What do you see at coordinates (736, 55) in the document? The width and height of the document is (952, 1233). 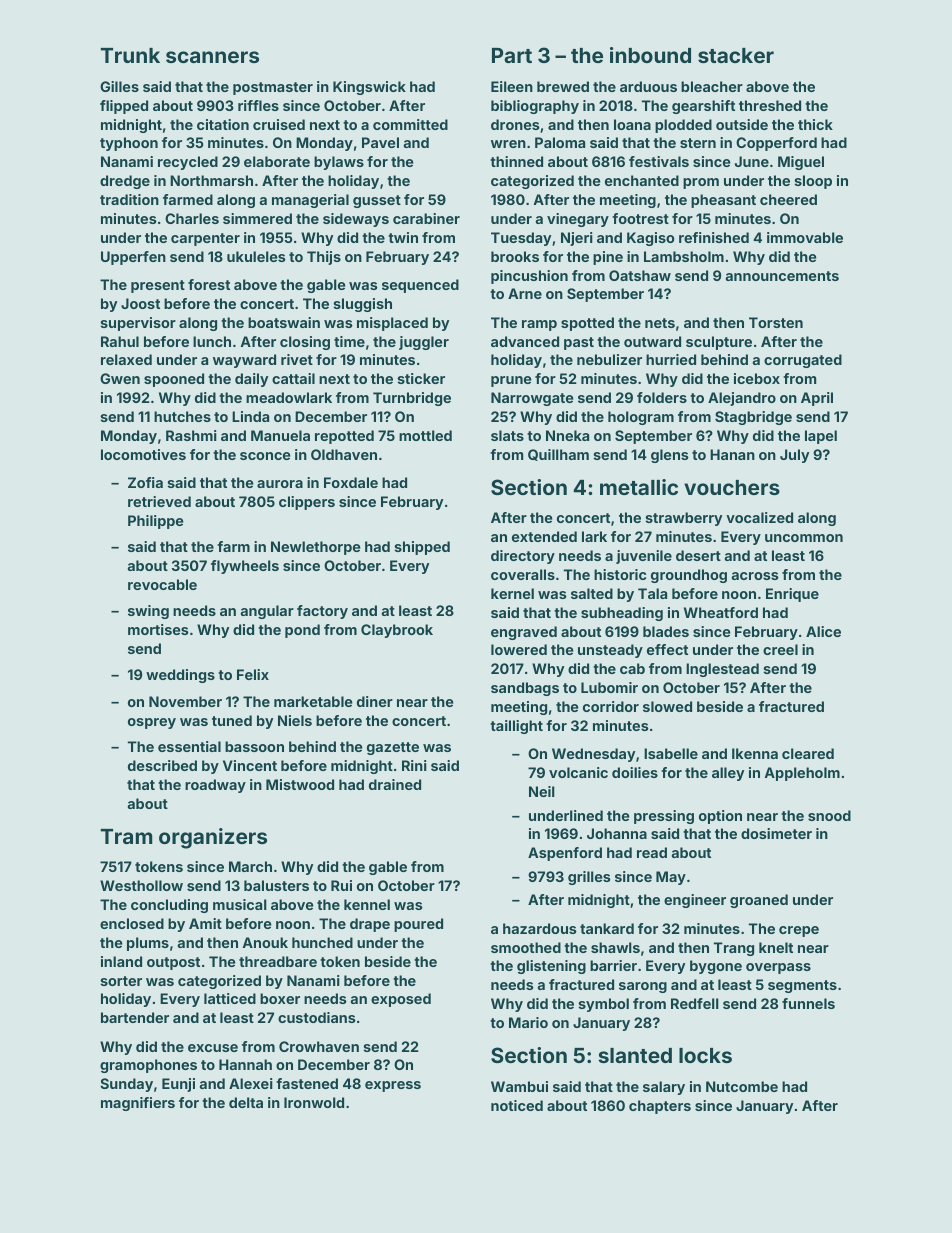 I see `stacker` at bounding box center [736, 55].
